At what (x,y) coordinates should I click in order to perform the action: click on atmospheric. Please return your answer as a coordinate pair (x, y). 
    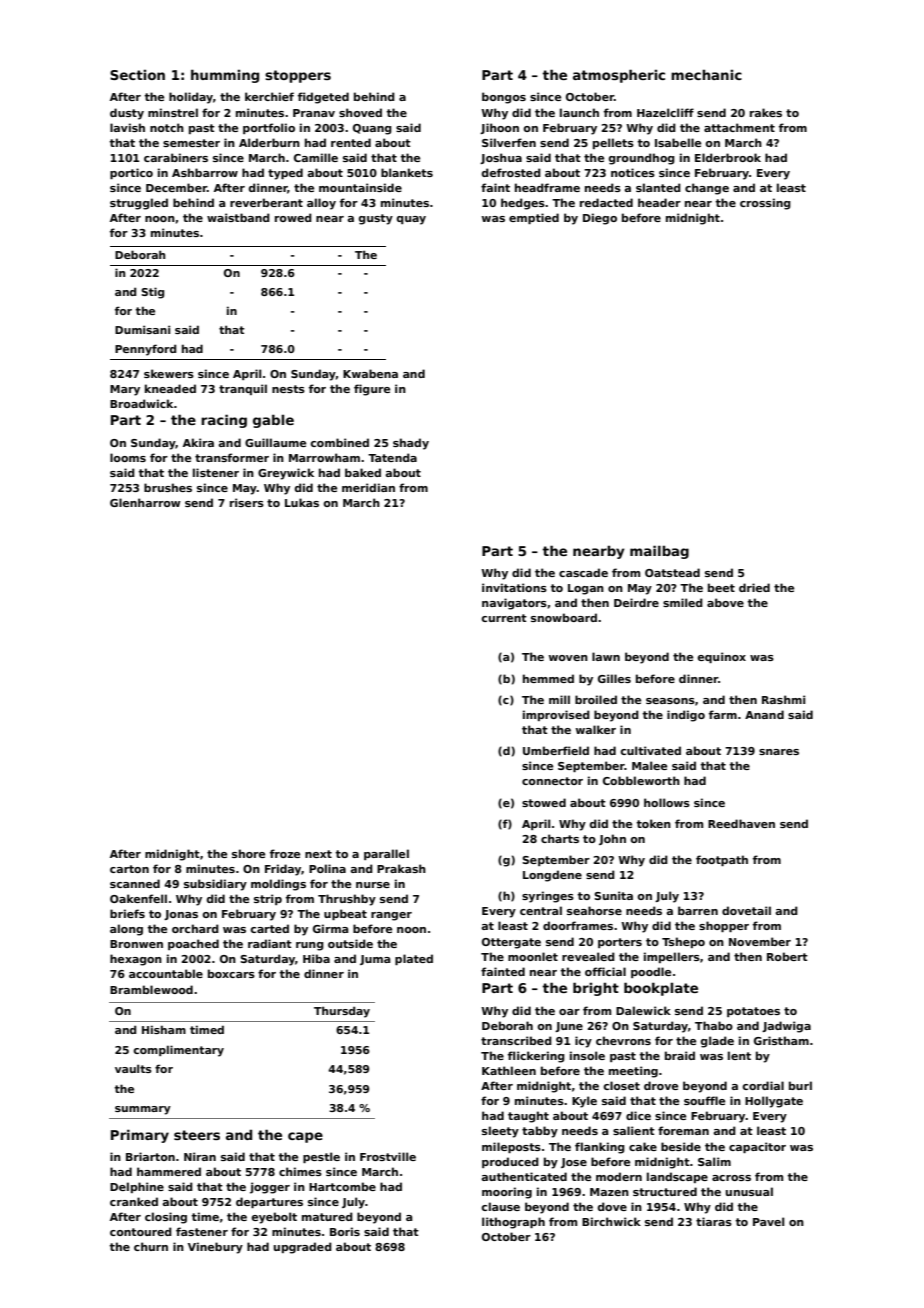
    Looking at the image, I should click on (619, 76).
